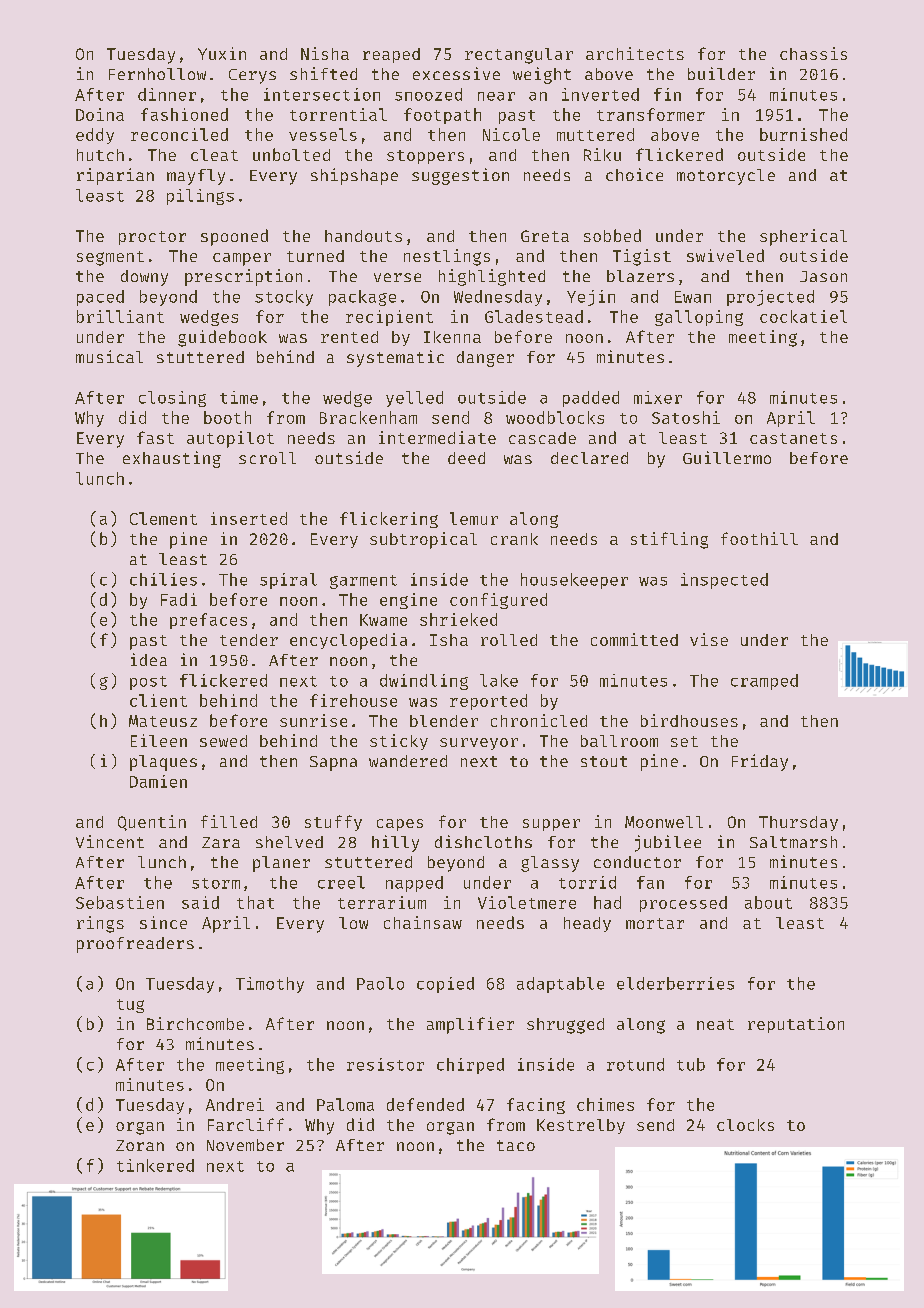 Image resolution: width=924 pixels, height=1308 pixels. I want to click on rectangular, so click(519, 56).
